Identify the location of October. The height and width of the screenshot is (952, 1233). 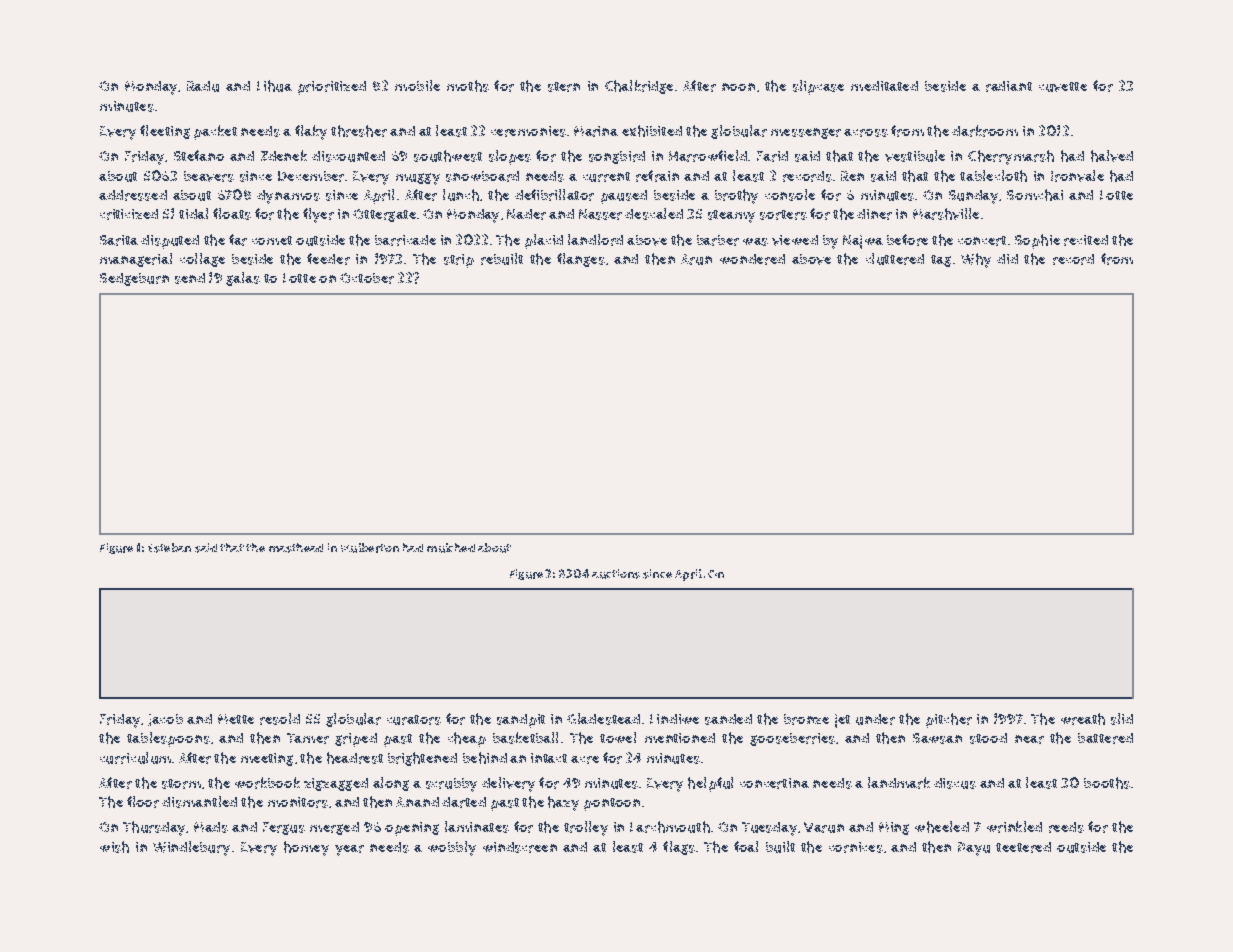
(367, 278).
